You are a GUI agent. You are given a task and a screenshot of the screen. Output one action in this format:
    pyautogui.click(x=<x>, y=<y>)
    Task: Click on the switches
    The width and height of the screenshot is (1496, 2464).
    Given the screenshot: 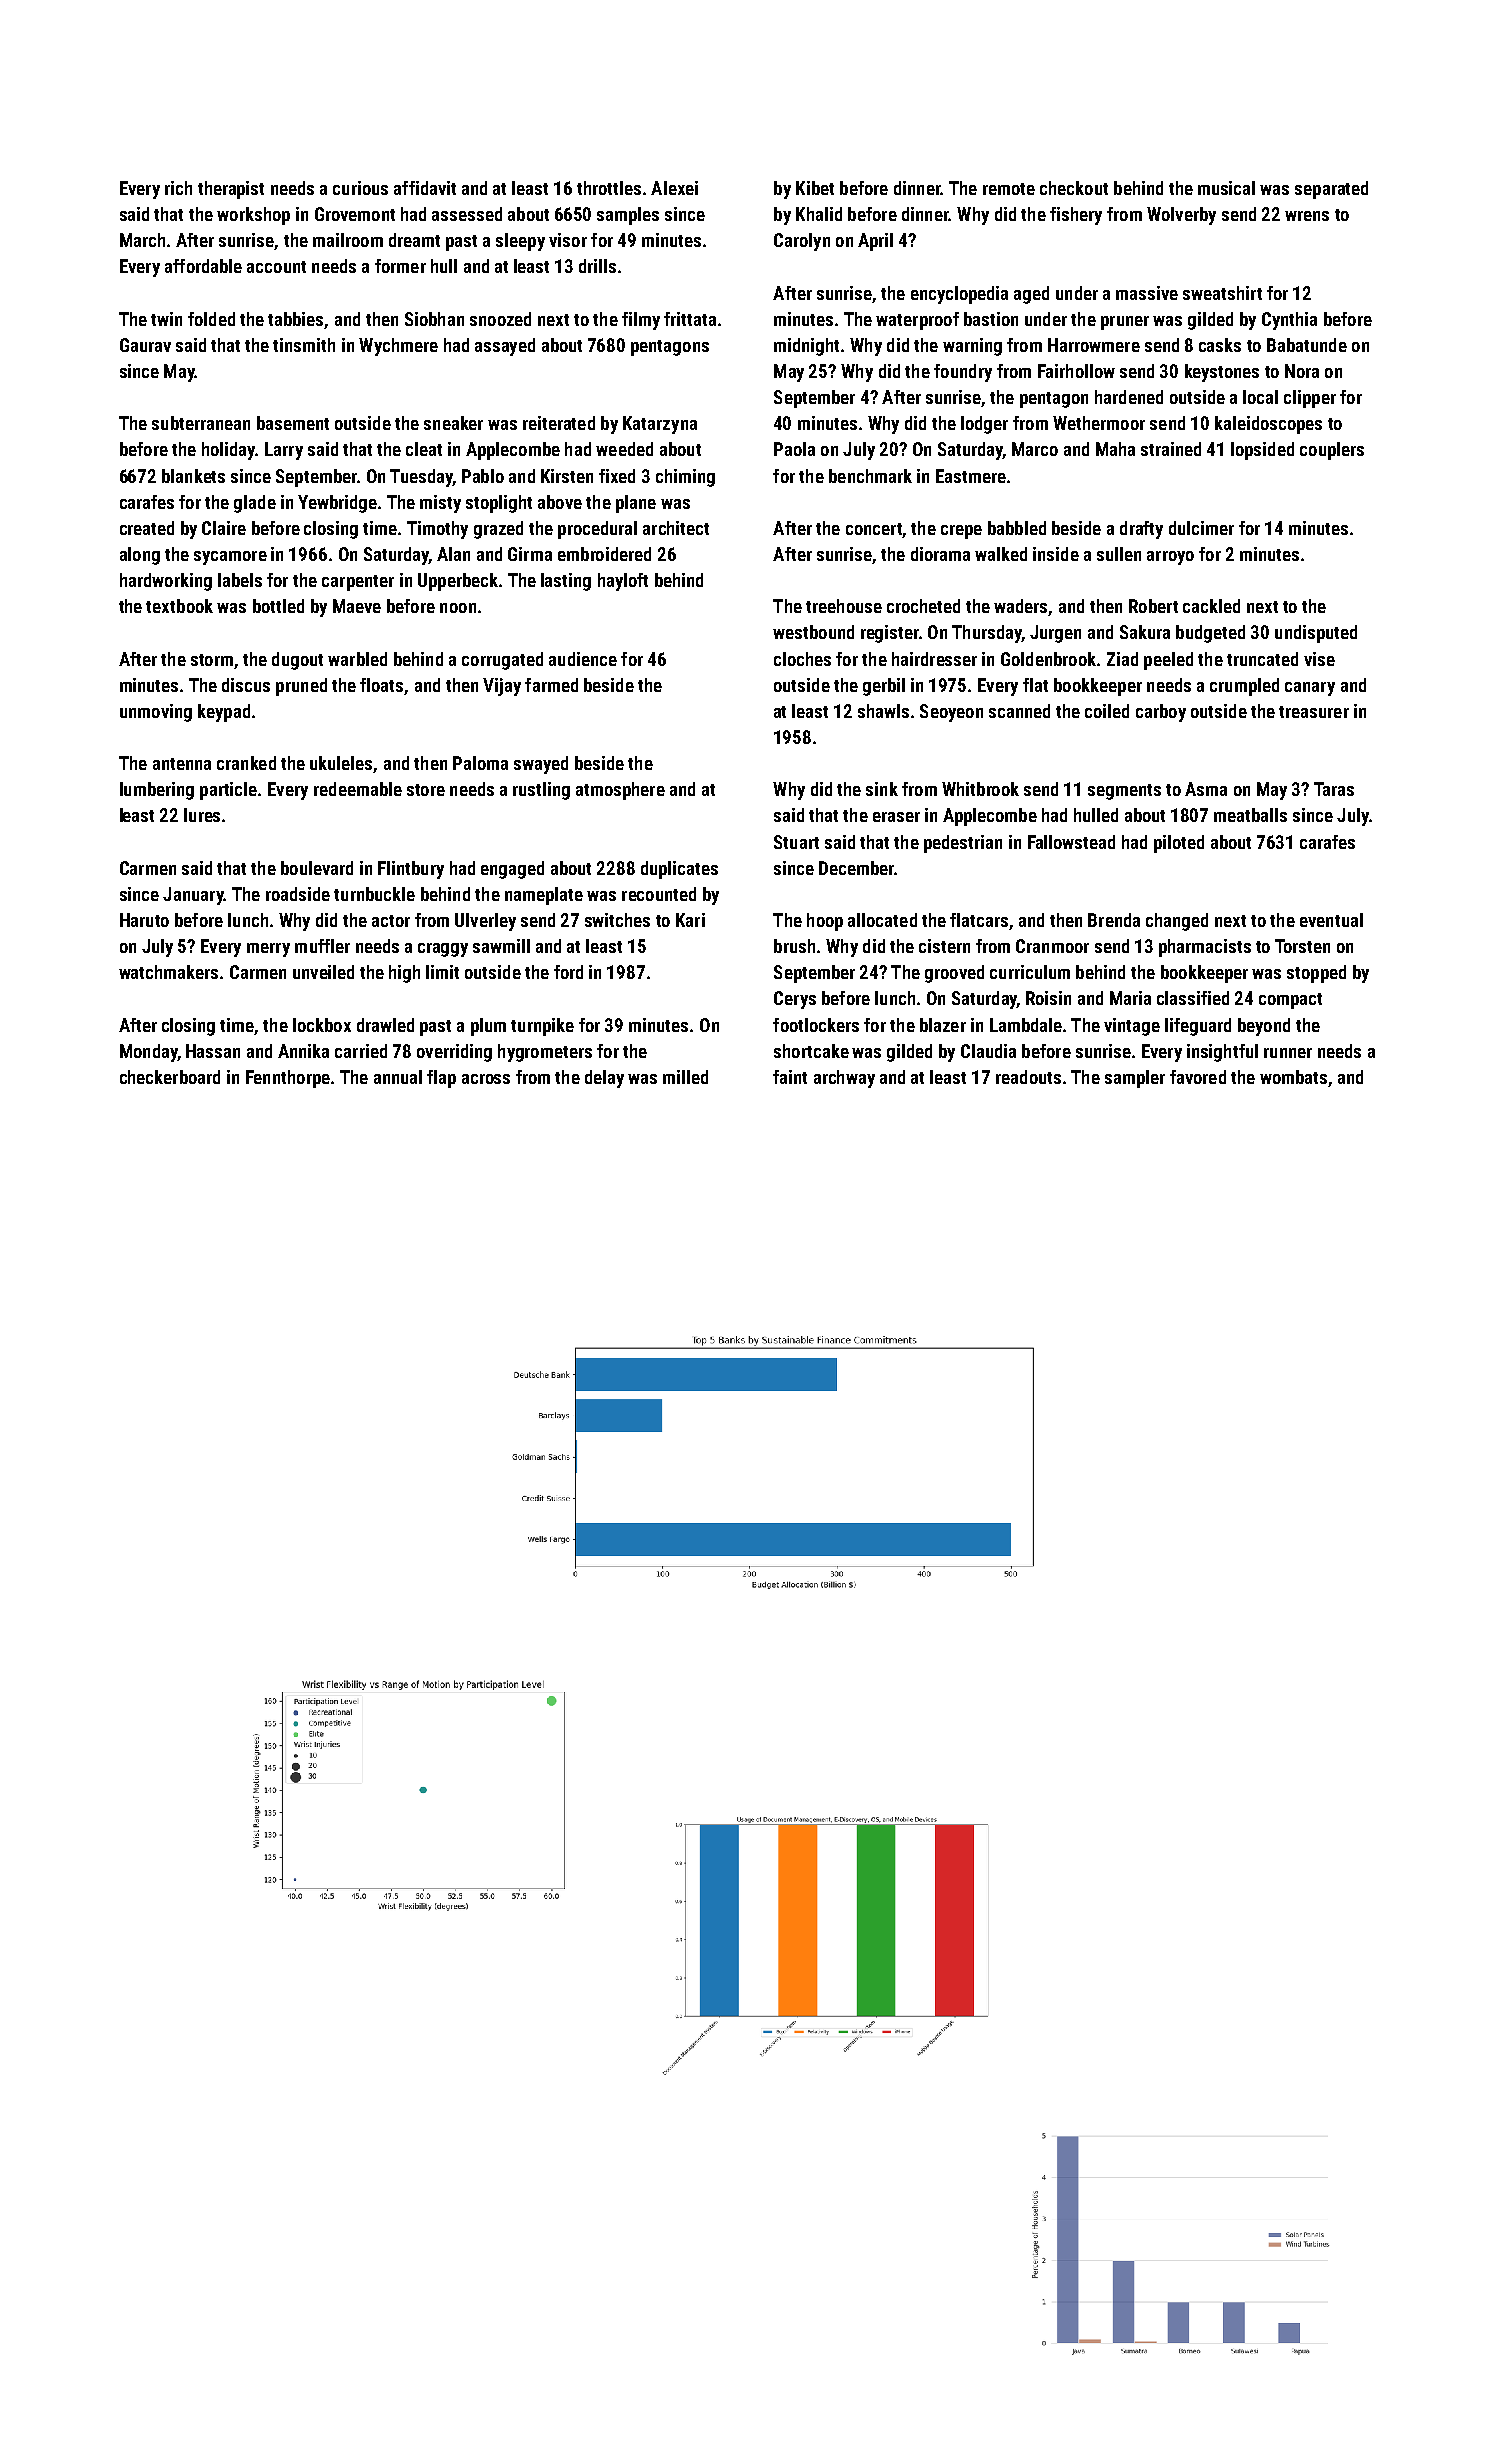 What is the action you would take?
    pyautogui.click(x=617, y=920)
